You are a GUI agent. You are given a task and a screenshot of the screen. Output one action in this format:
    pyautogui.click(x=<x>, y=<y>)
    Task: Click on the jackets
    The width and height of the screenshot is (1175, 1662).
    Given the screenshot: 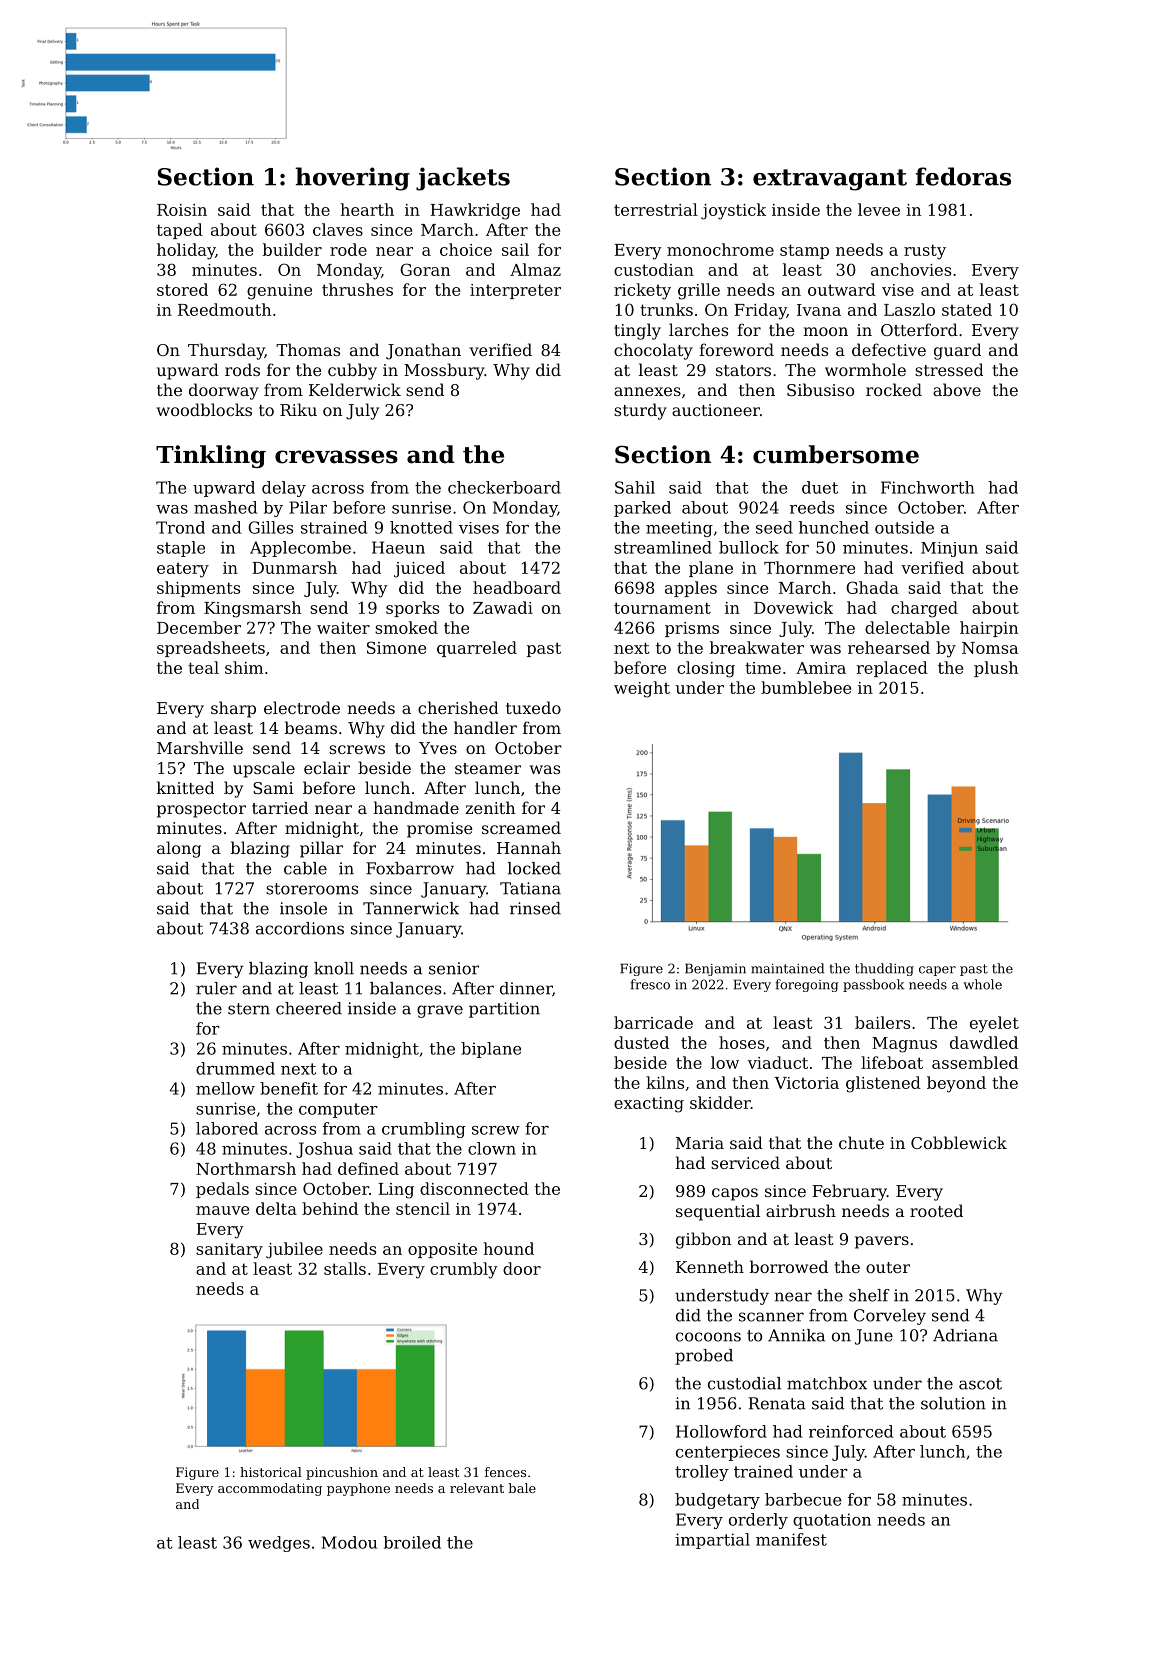 What is the action you would take?
    pyautogui.click(x=463, y=179)
